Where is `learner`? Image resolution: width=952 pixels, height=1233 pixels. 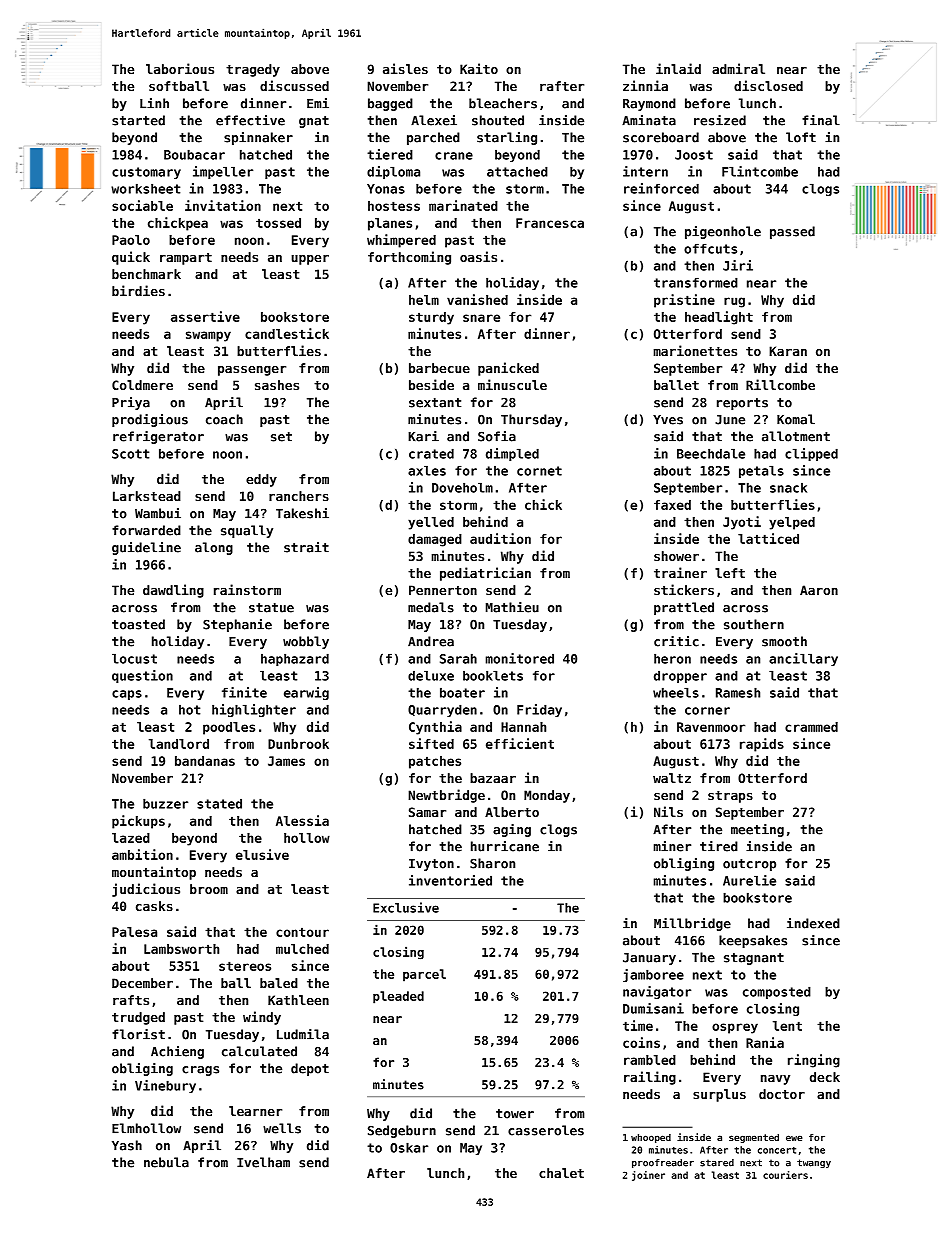 learner is located at coordinates (255, 1111).
